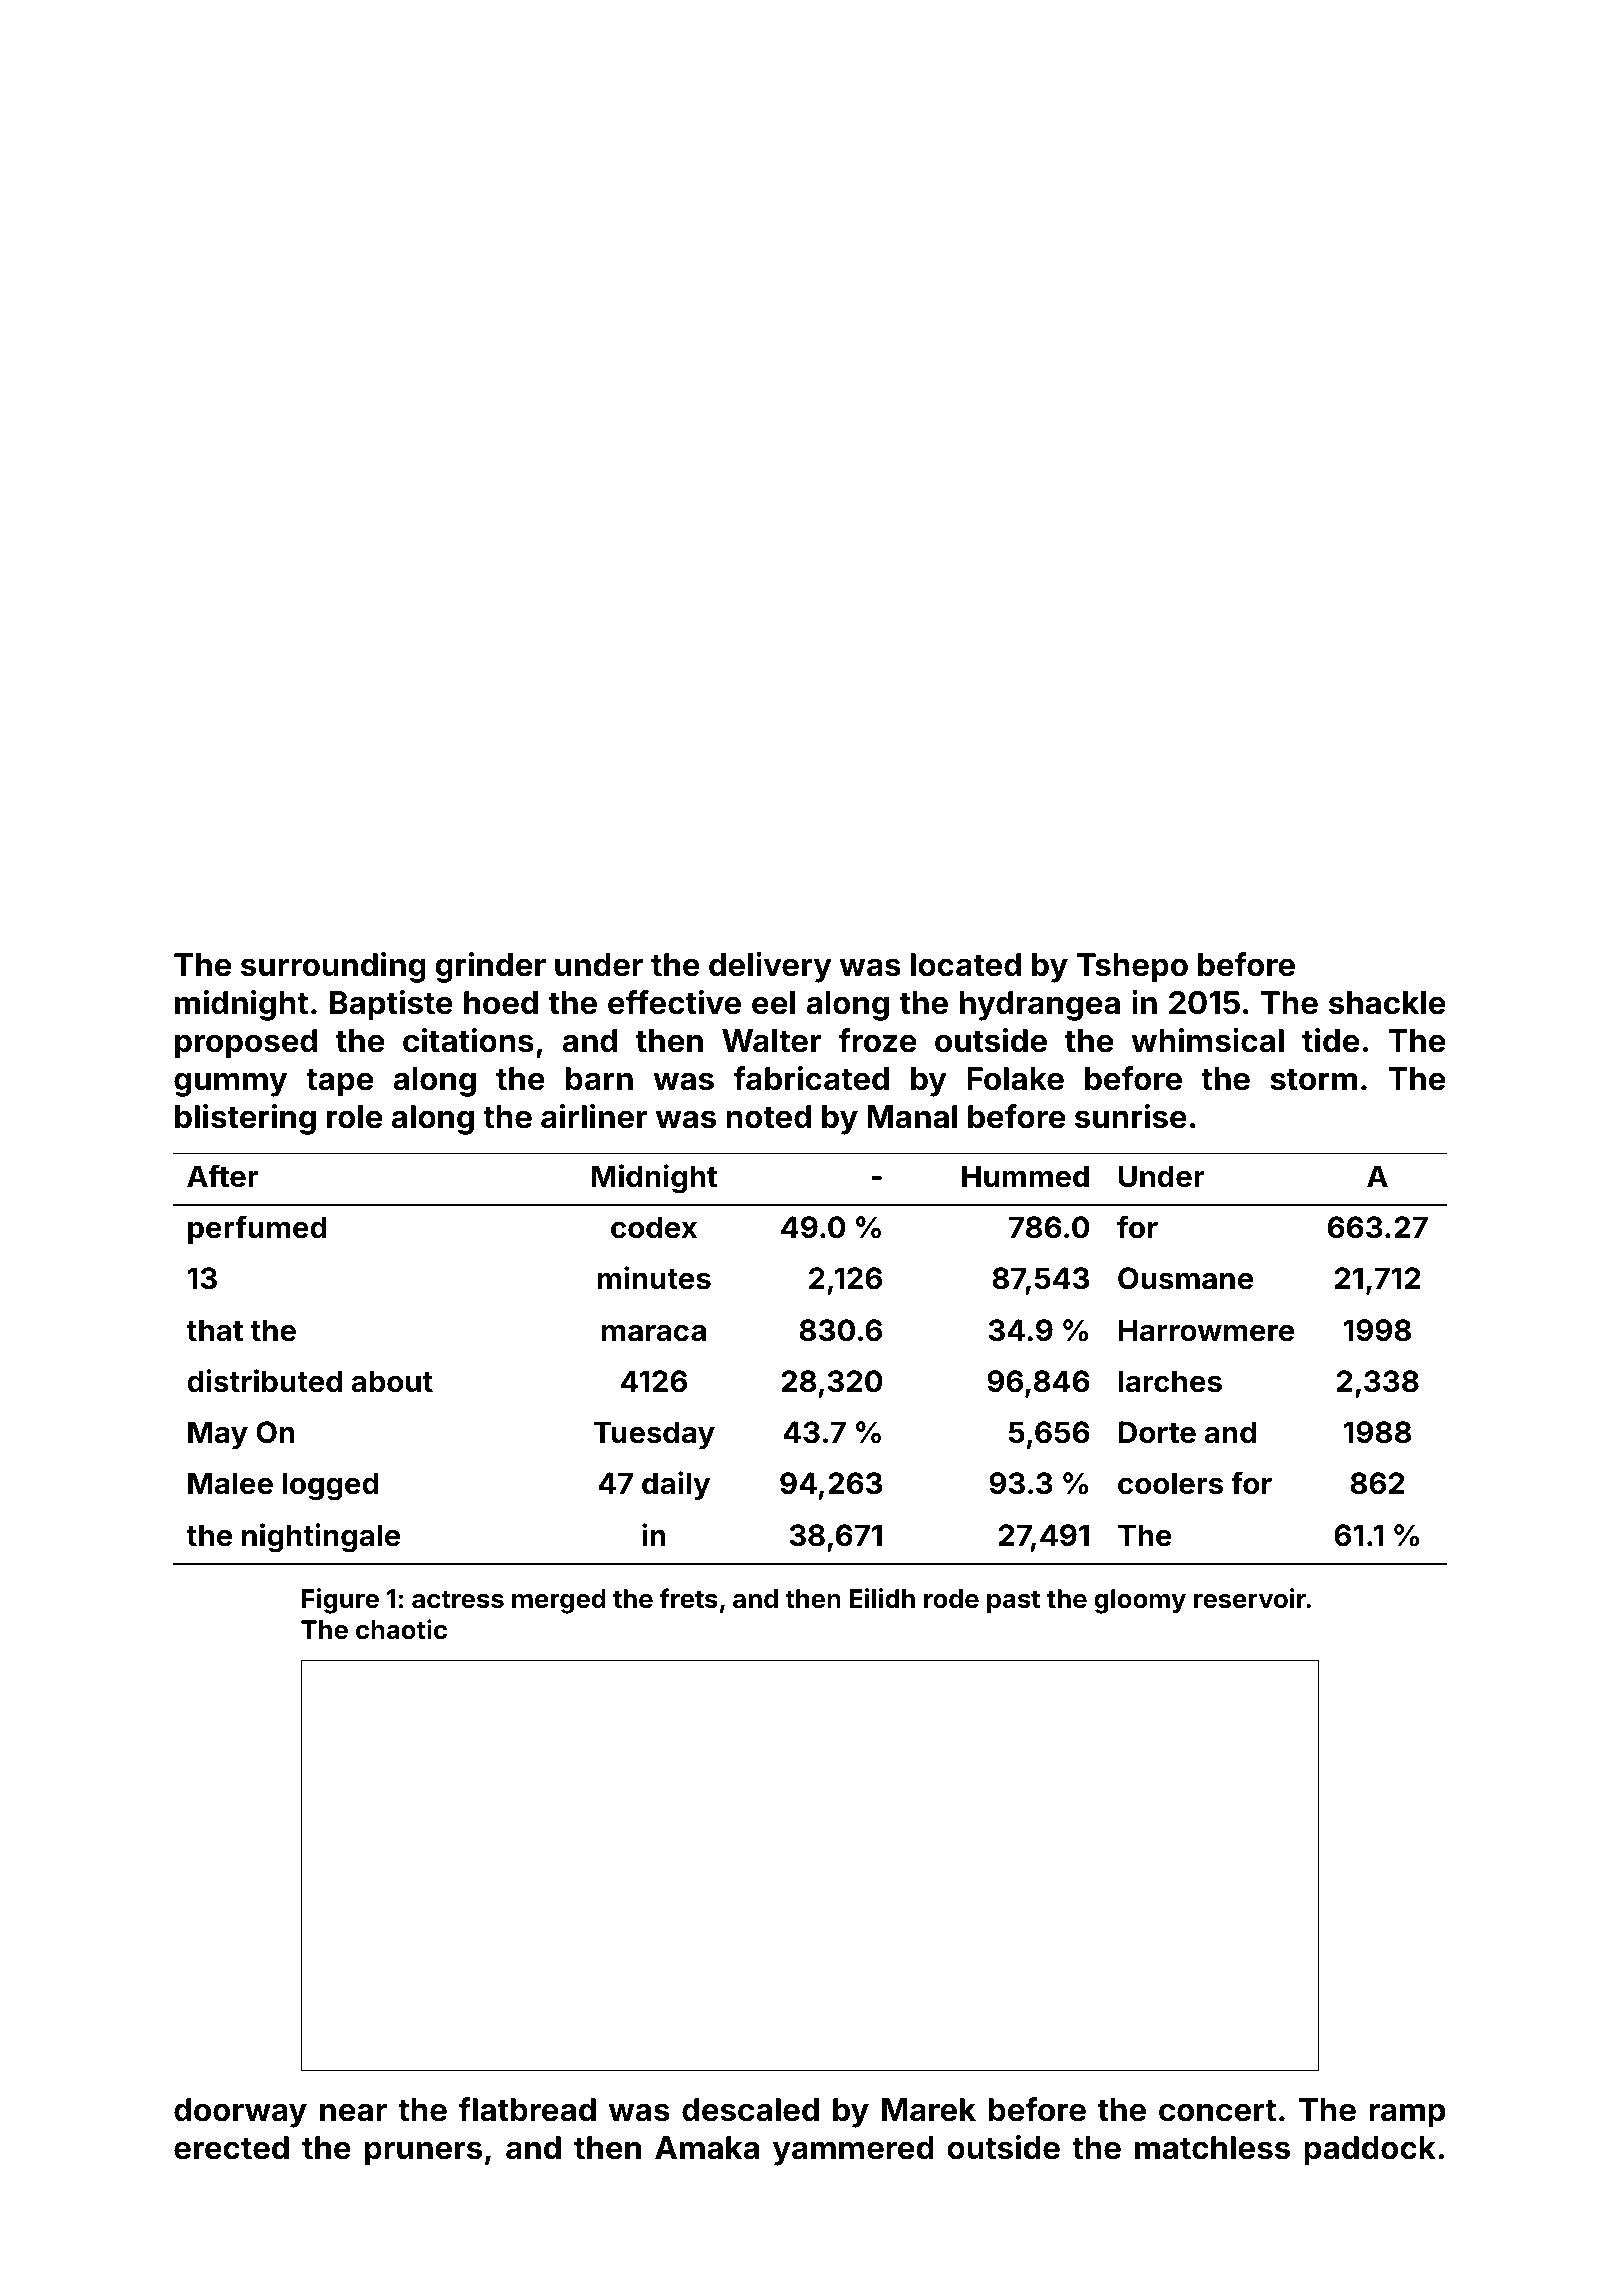 The width and height of the screenshot is (1620, 2292). What do you see at coordinates (1250, 1598) in the screenshot?
I see `reservoir` at bounding box center [1250, 1598].
